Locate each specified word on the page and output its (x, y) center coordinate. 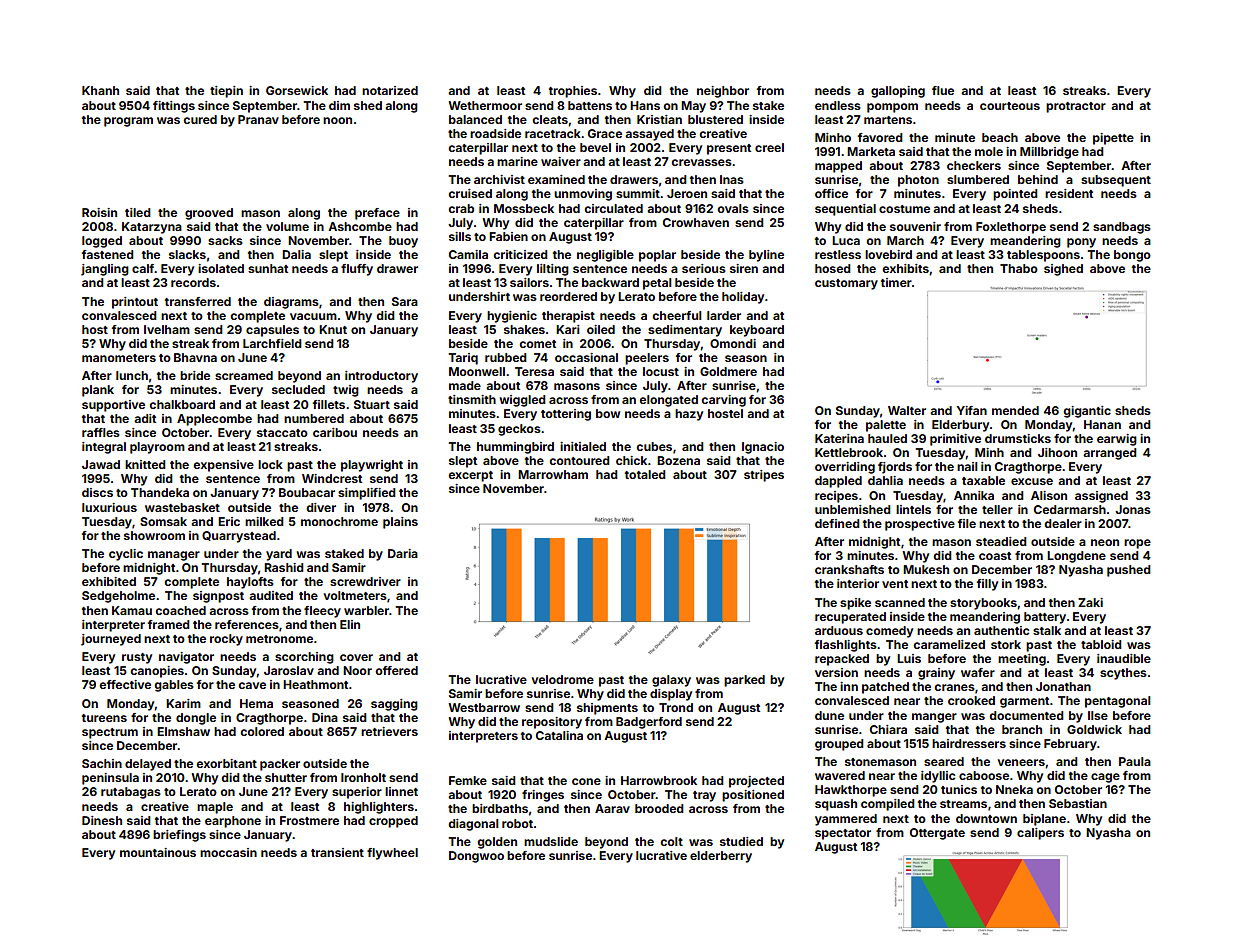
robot (517, 823)
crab (461, 208)
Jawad (101, 464)
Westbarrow (484, 707)
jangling (105, 270)
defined (837, 523)
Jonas (1133, 509)
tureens (104, 718)
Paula (1135, 761)
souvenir (915, 226)
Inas (732, 179)
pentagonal (1118, 702)
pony (1081, 243)
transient (337, 852)
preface (377, 214)
